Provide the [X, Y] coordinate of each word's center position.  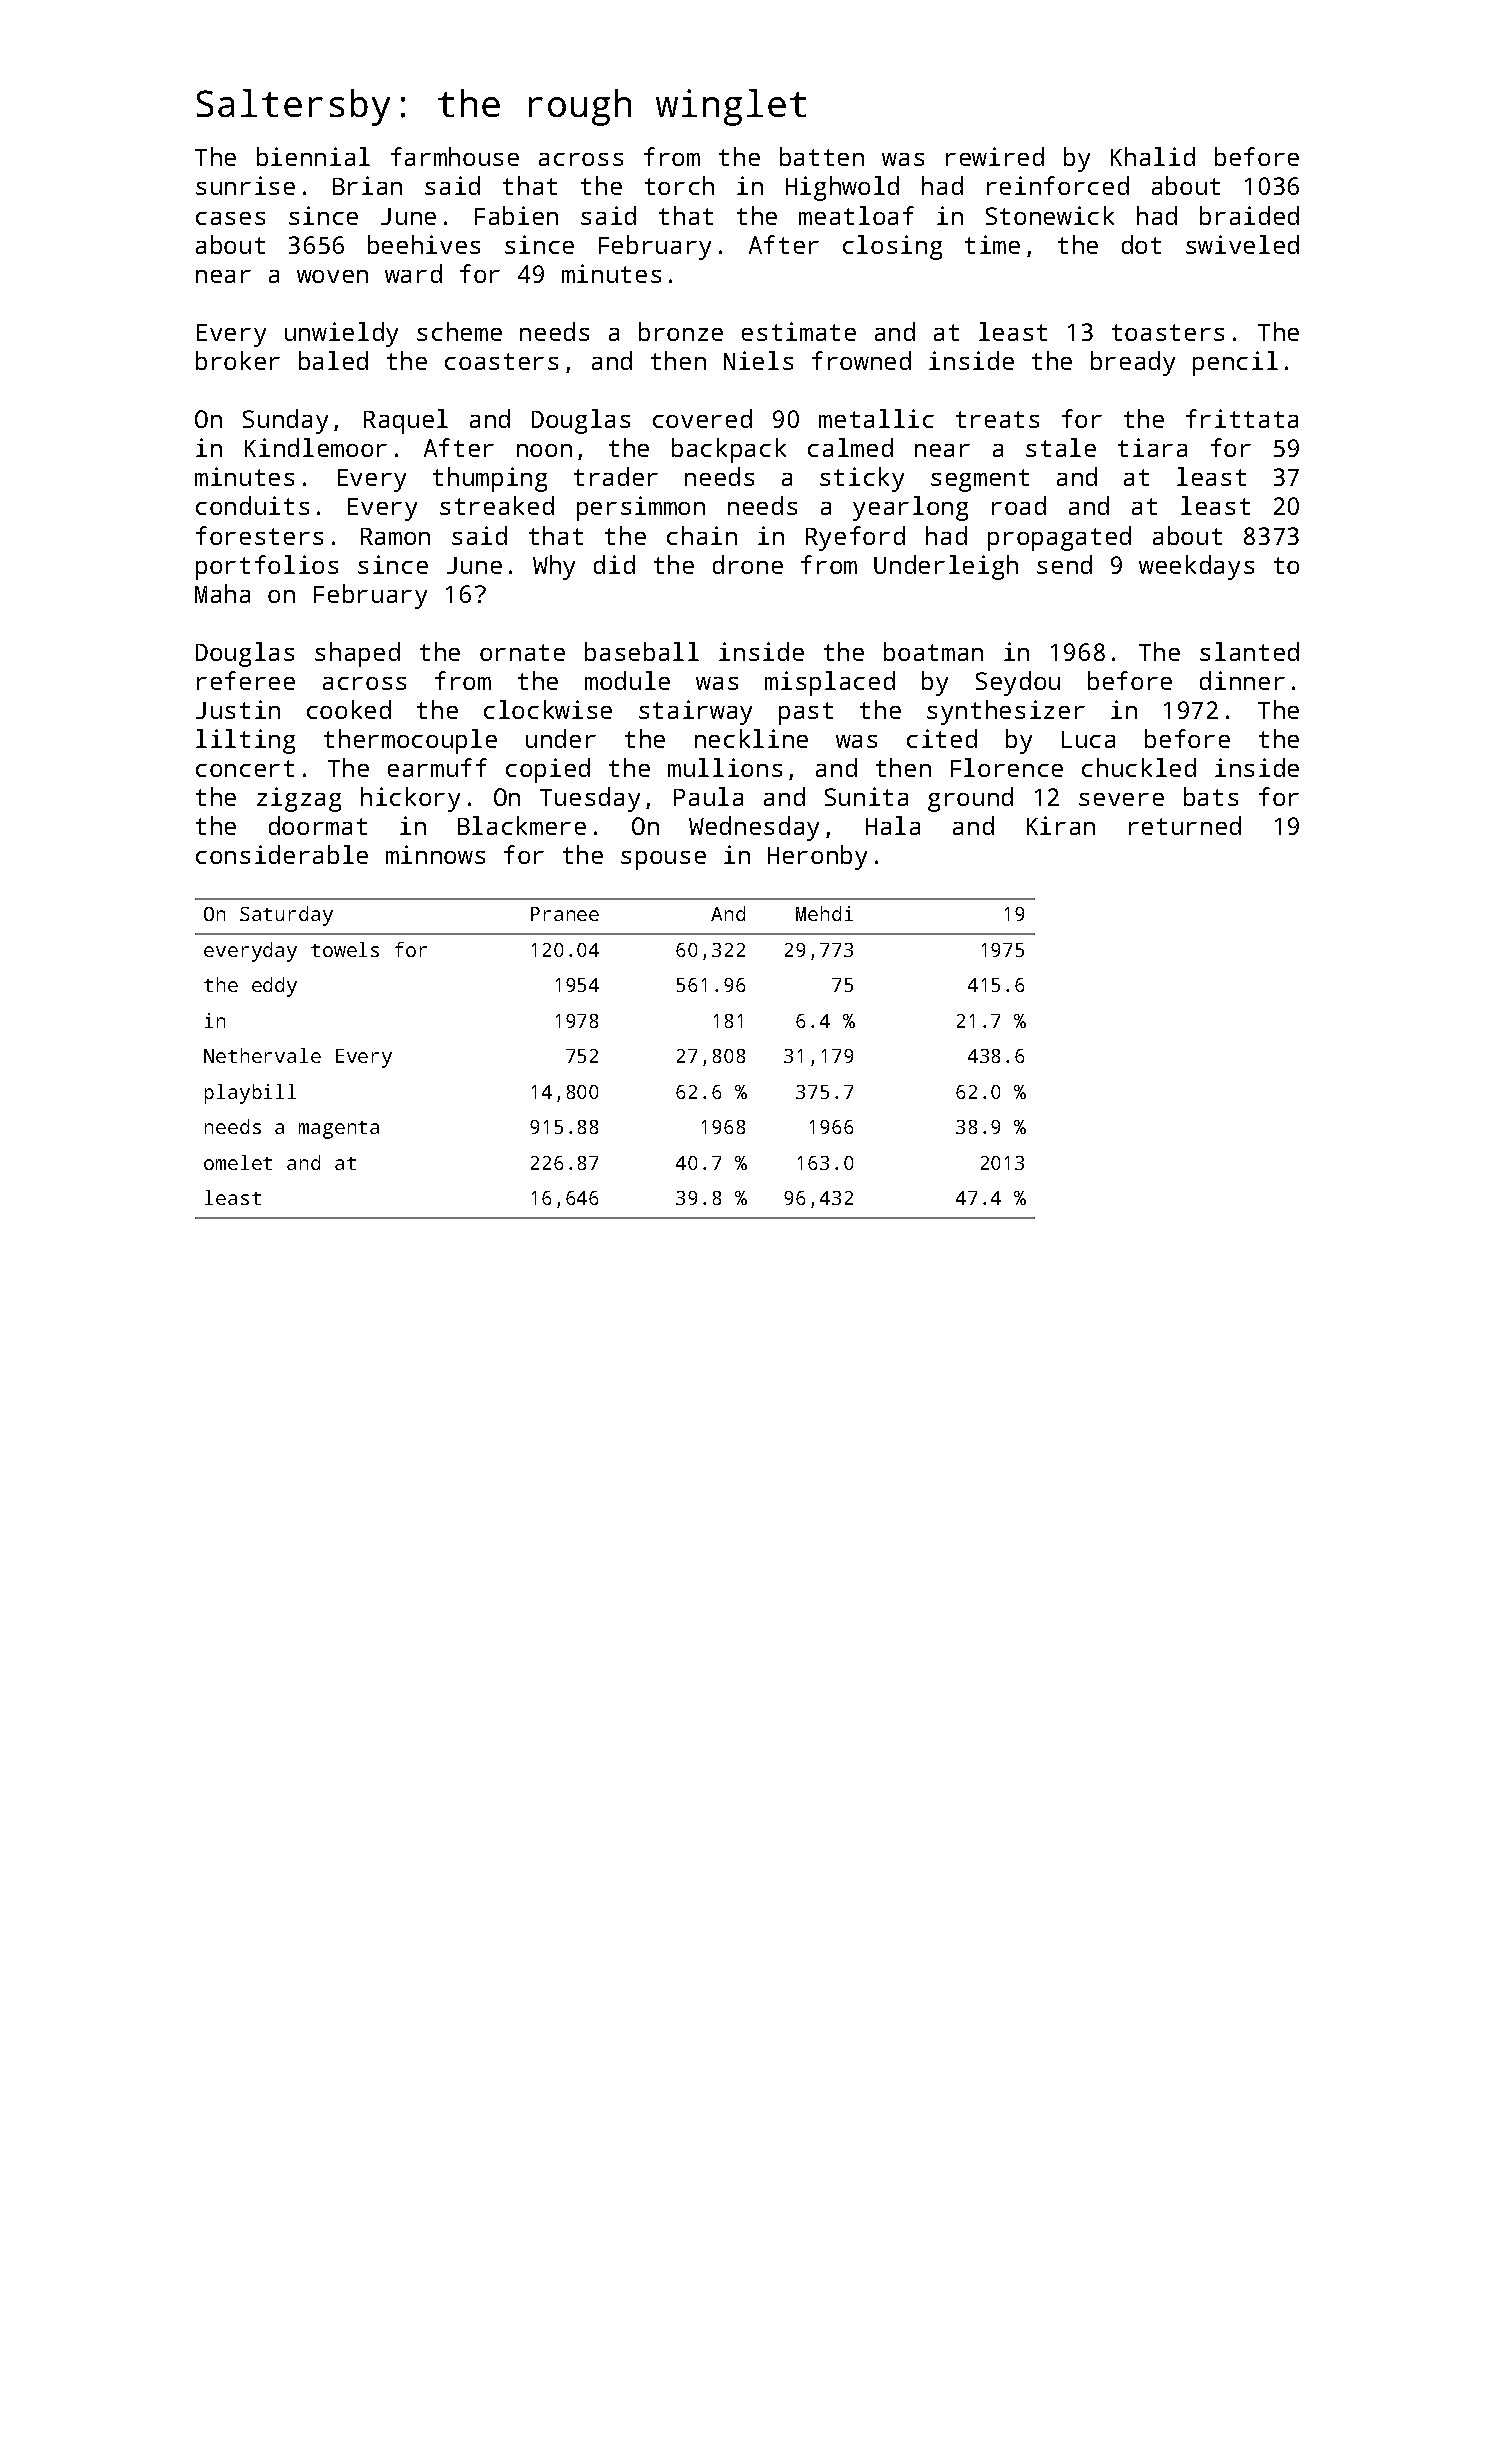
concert [245, 768]
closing [892, 247]
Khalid [1153, 156]
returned [1185, 825]
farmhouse [455, 156]
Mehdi [824, 913]
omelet [238, 1162]
